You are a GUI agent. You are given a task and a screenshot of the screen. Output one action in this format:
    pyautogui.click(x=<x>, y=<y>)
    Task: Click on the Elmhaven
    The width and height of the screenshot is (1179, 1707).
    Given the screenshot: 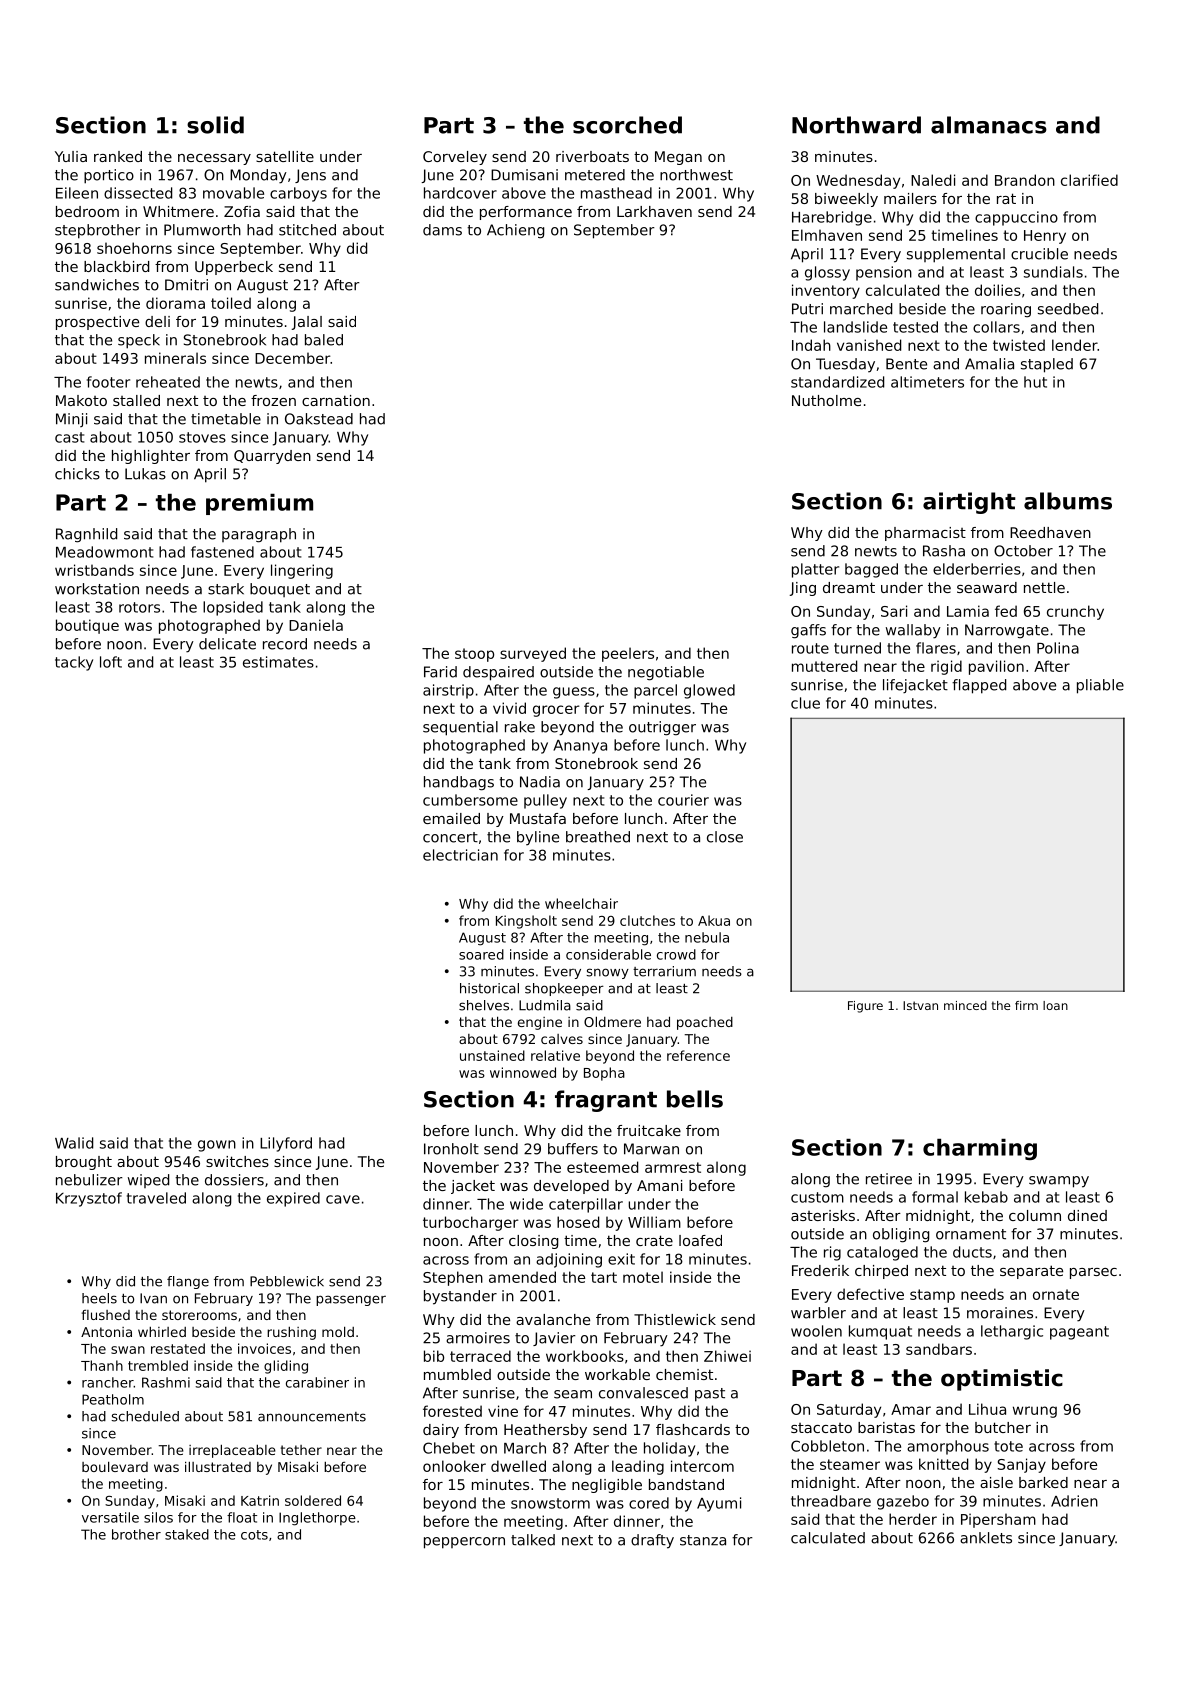 What is the action you would take?
    pyautogui.click(x=827, y=235)
